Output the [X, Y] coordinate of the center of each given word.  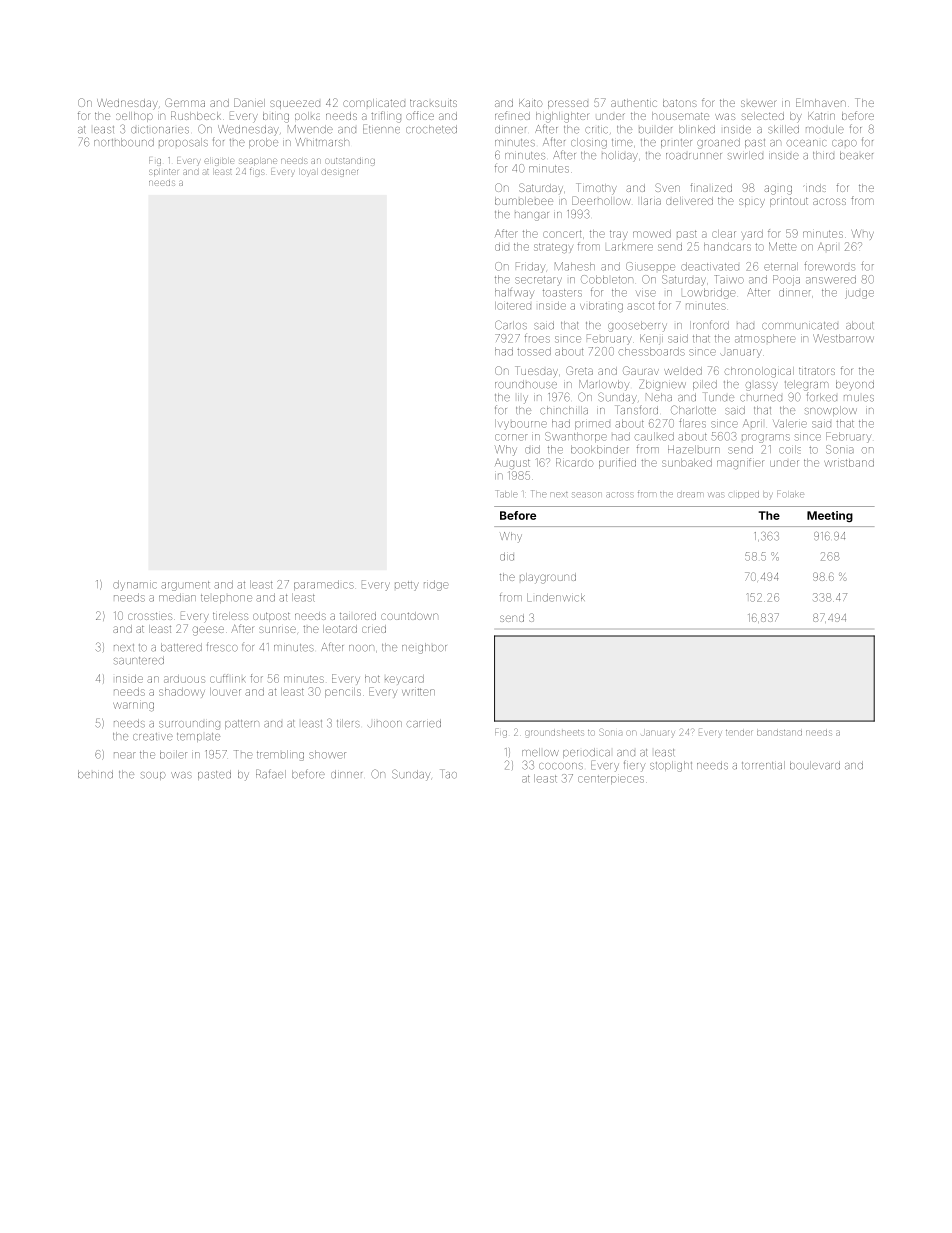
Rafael [271, 774]
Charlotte [693, 410]
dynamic [135, 585]
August [512, 464]
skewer [759, 103]
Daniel [249, 102]
